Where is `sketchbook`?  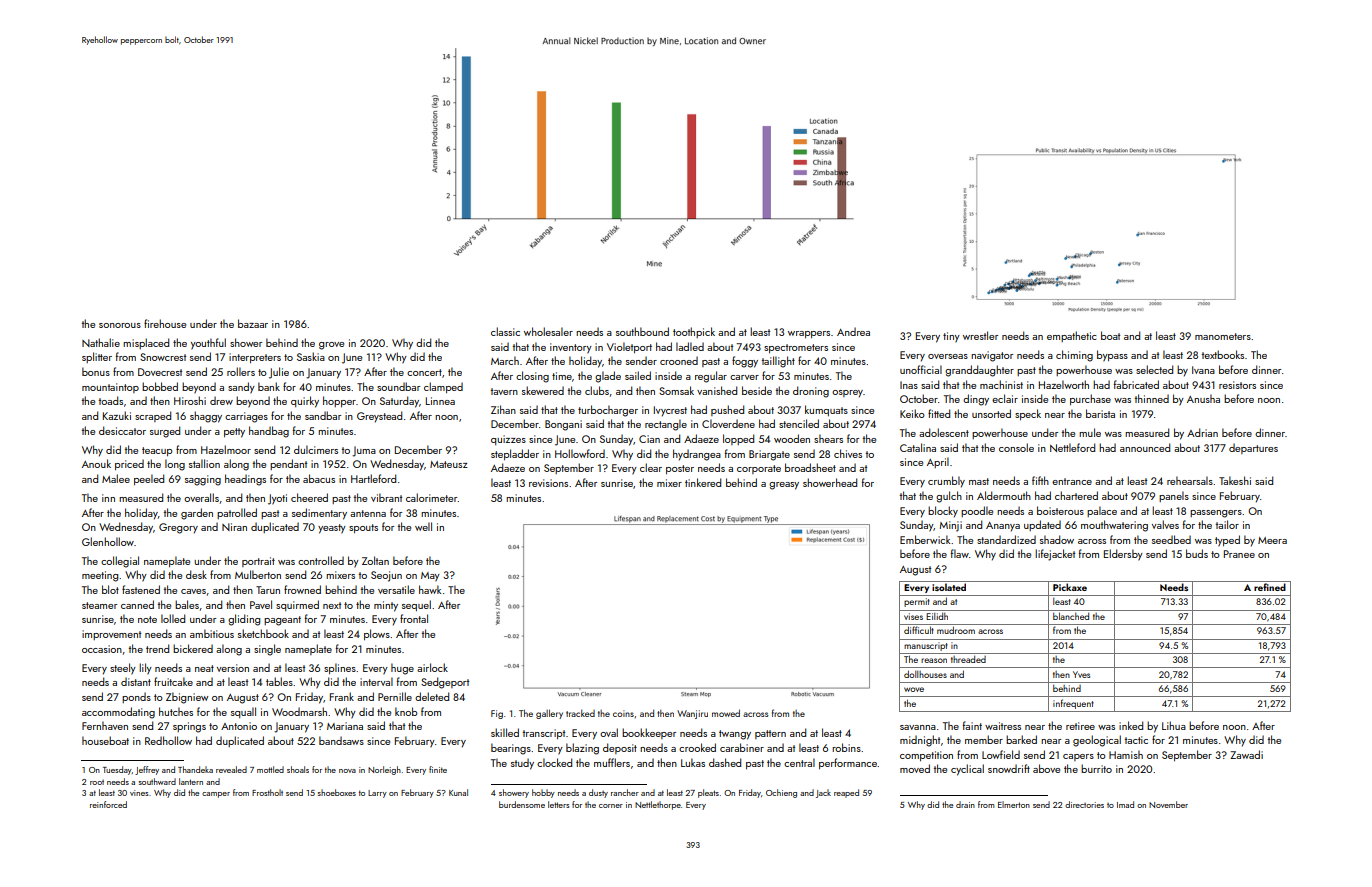
sketchbook is located at coordinates (263, 633).
